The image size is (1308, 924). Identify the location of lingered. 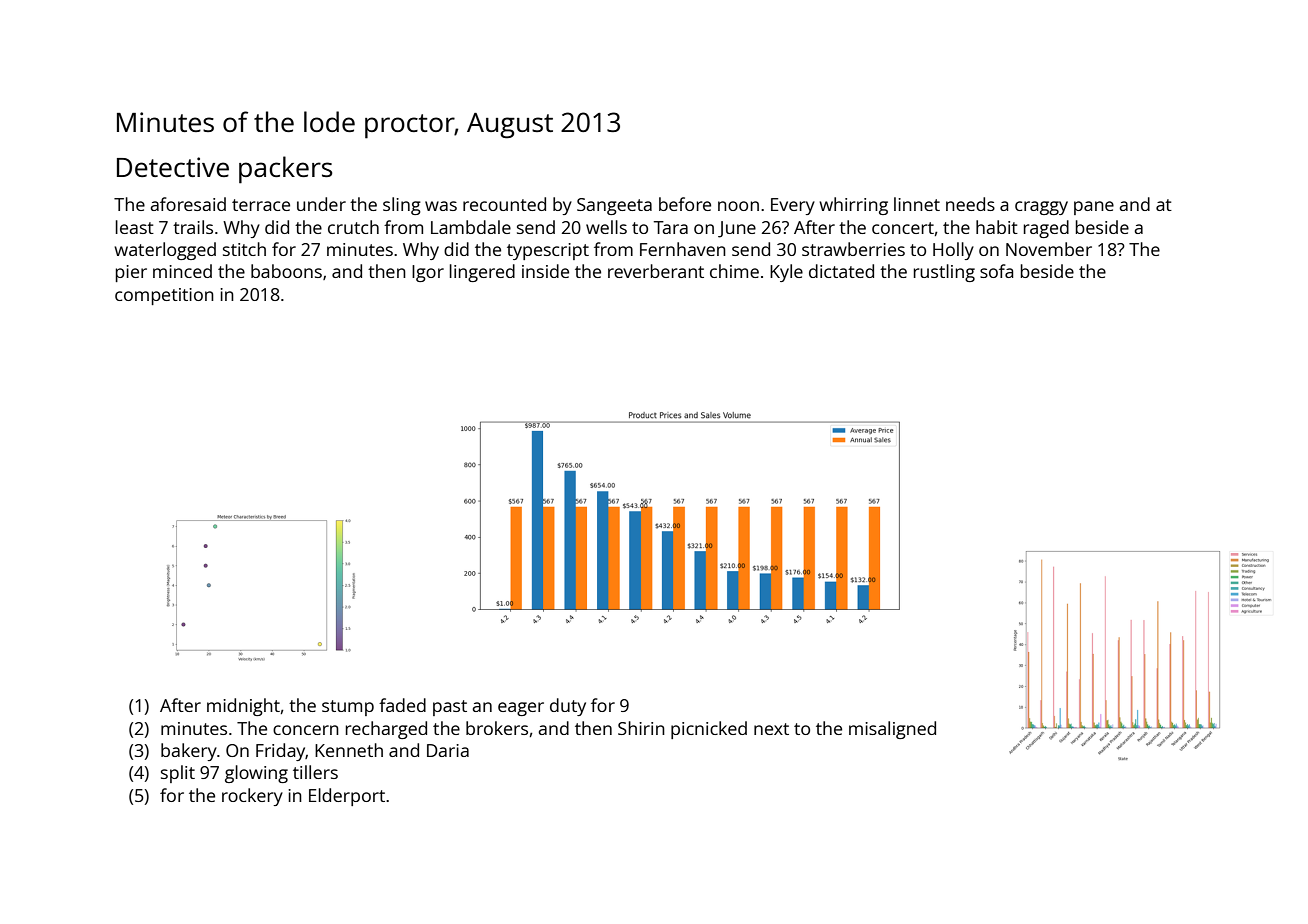
(482, 273).
